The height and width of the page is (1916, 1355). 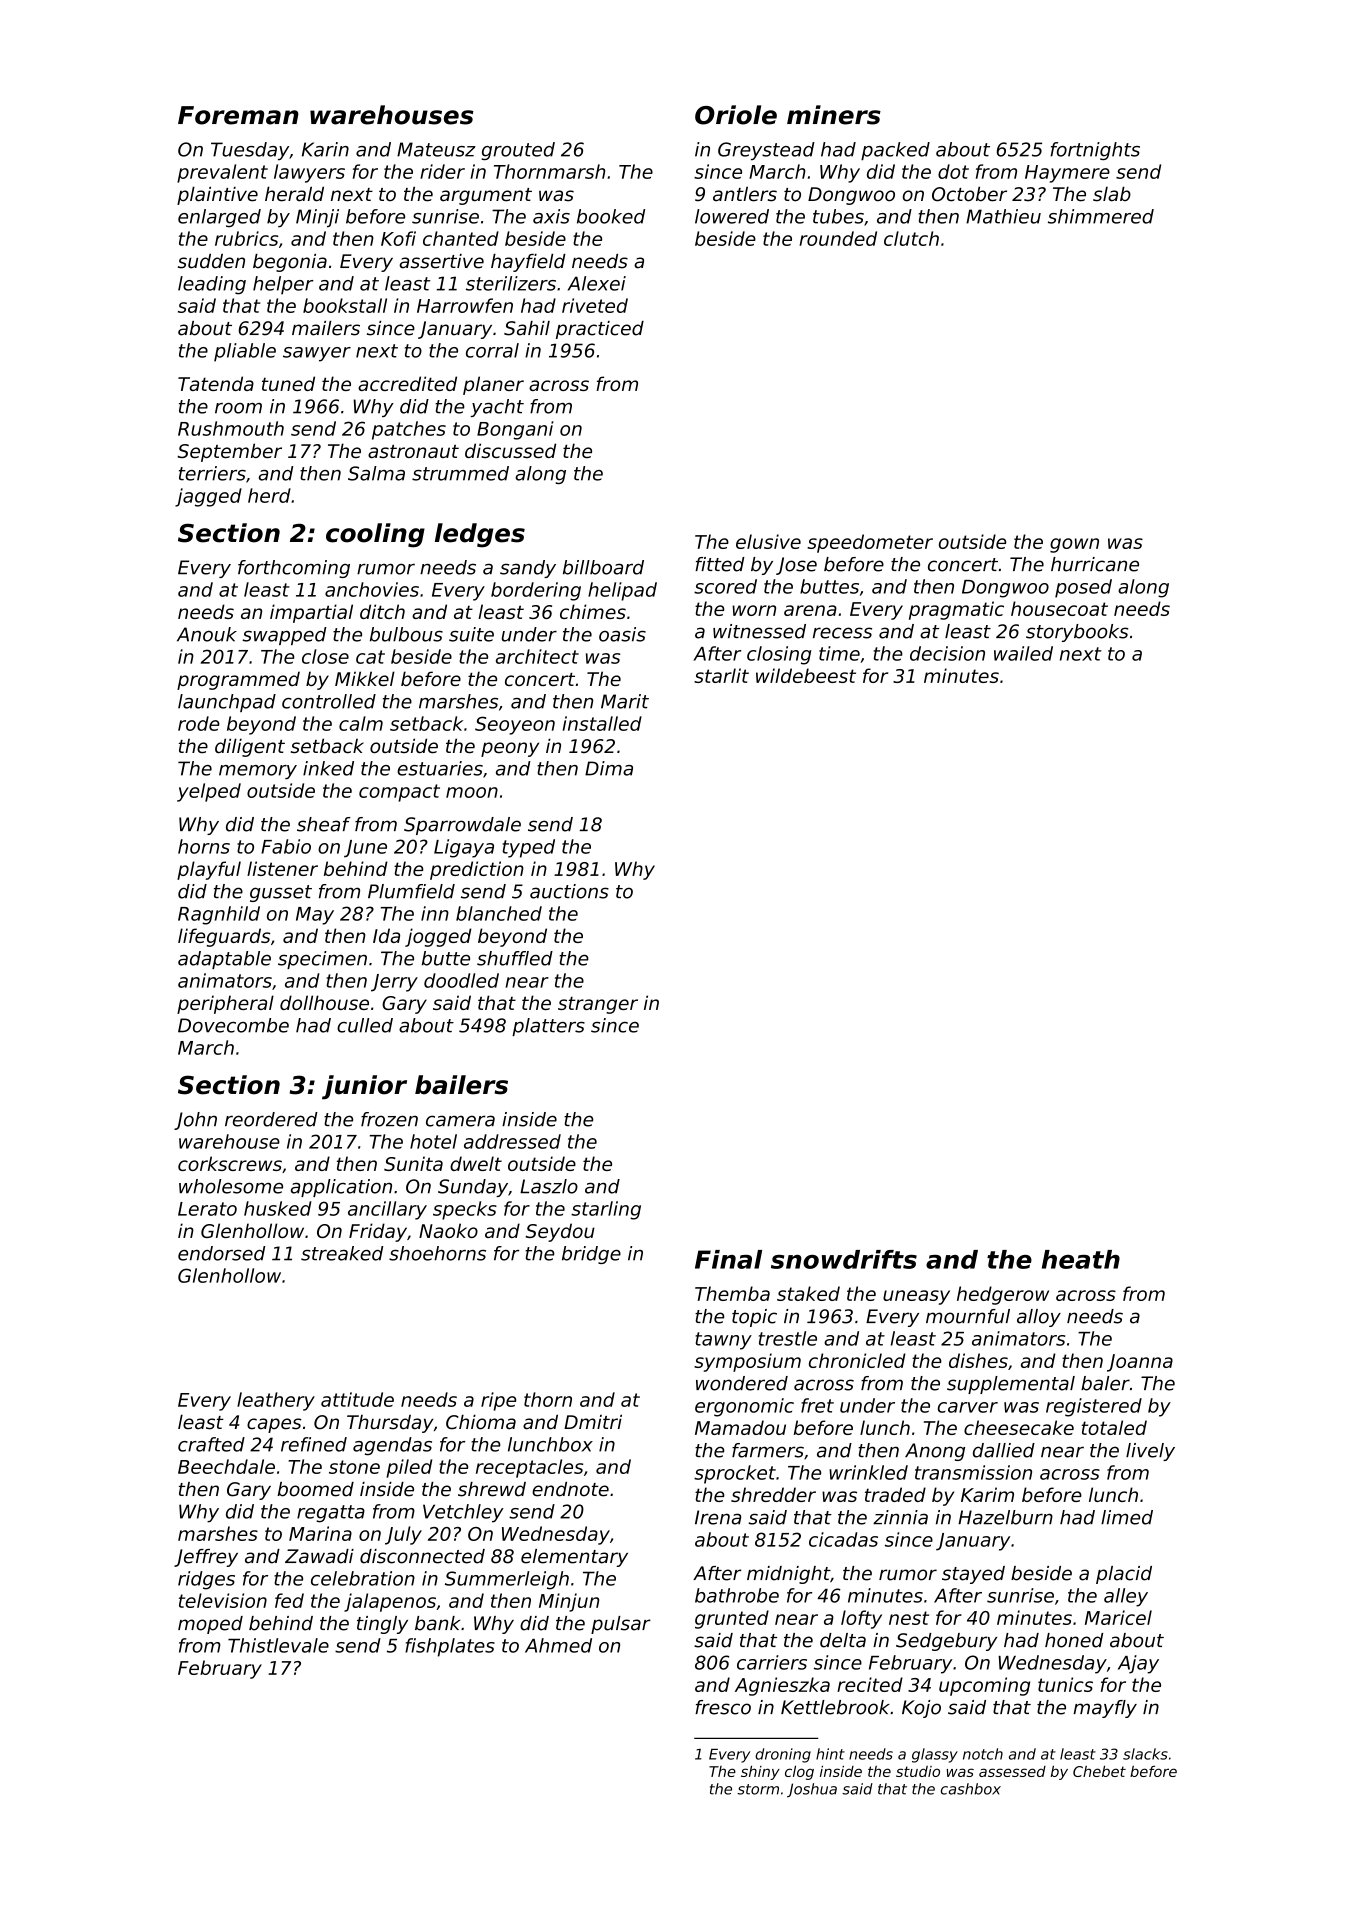 What do you see at coordinates (512, 1141) in the page?
I see `addressed` at bounding box center [512, 1141].
